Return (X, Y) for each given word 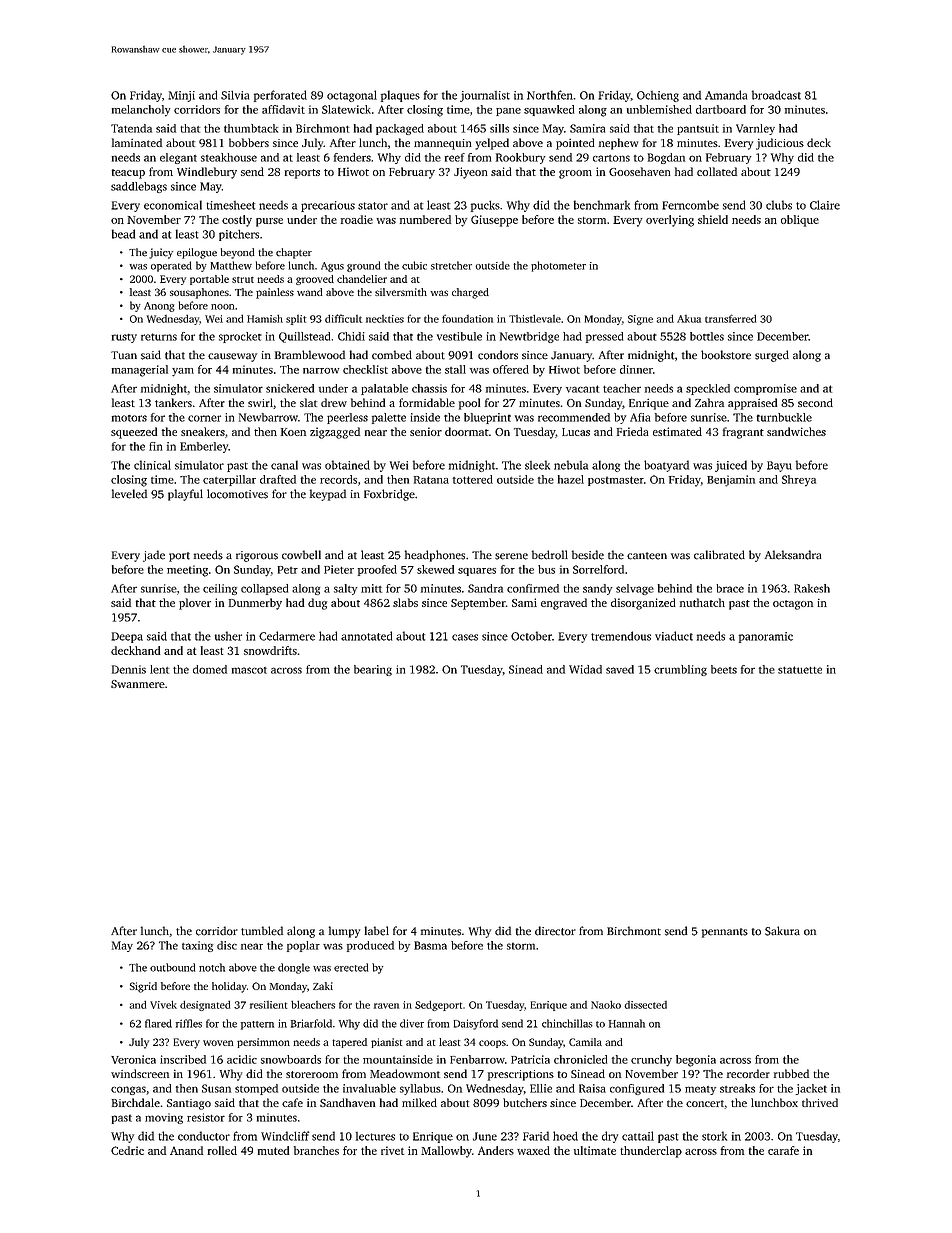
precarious (328, 206)
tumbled (262, 931)
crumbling (680, 670)
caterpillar (229, 480)
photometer (558, 266)
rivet (392, 1150)
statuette (800, 670)
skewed (435, 569)
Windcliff (285, 1136)
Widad (585, 669)
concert (705, 1103)
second (815, 402)
